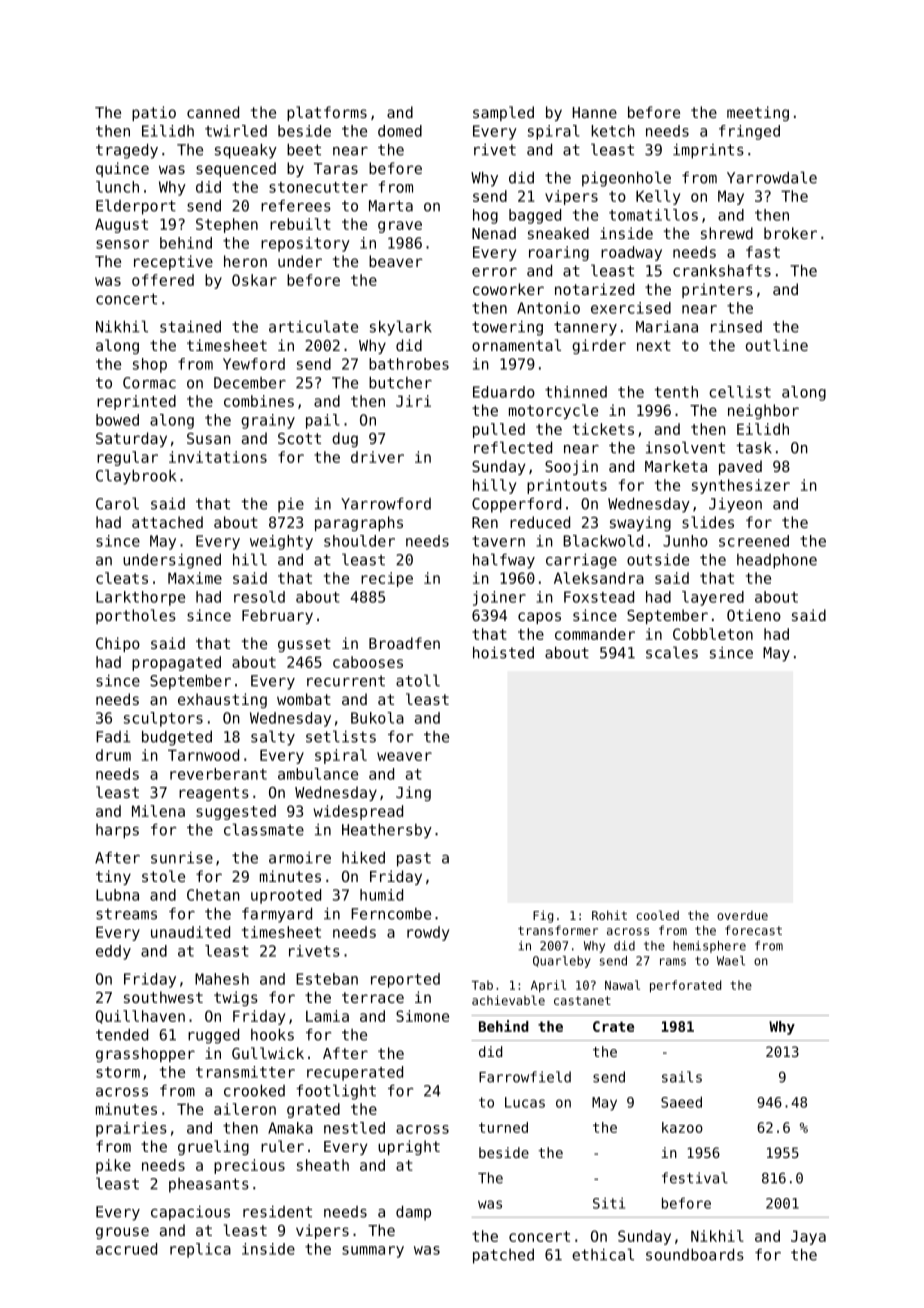 Image resolution: width=924 pixels, height=1308 pixels. I want to click on neighbor, so click(763, 411).
